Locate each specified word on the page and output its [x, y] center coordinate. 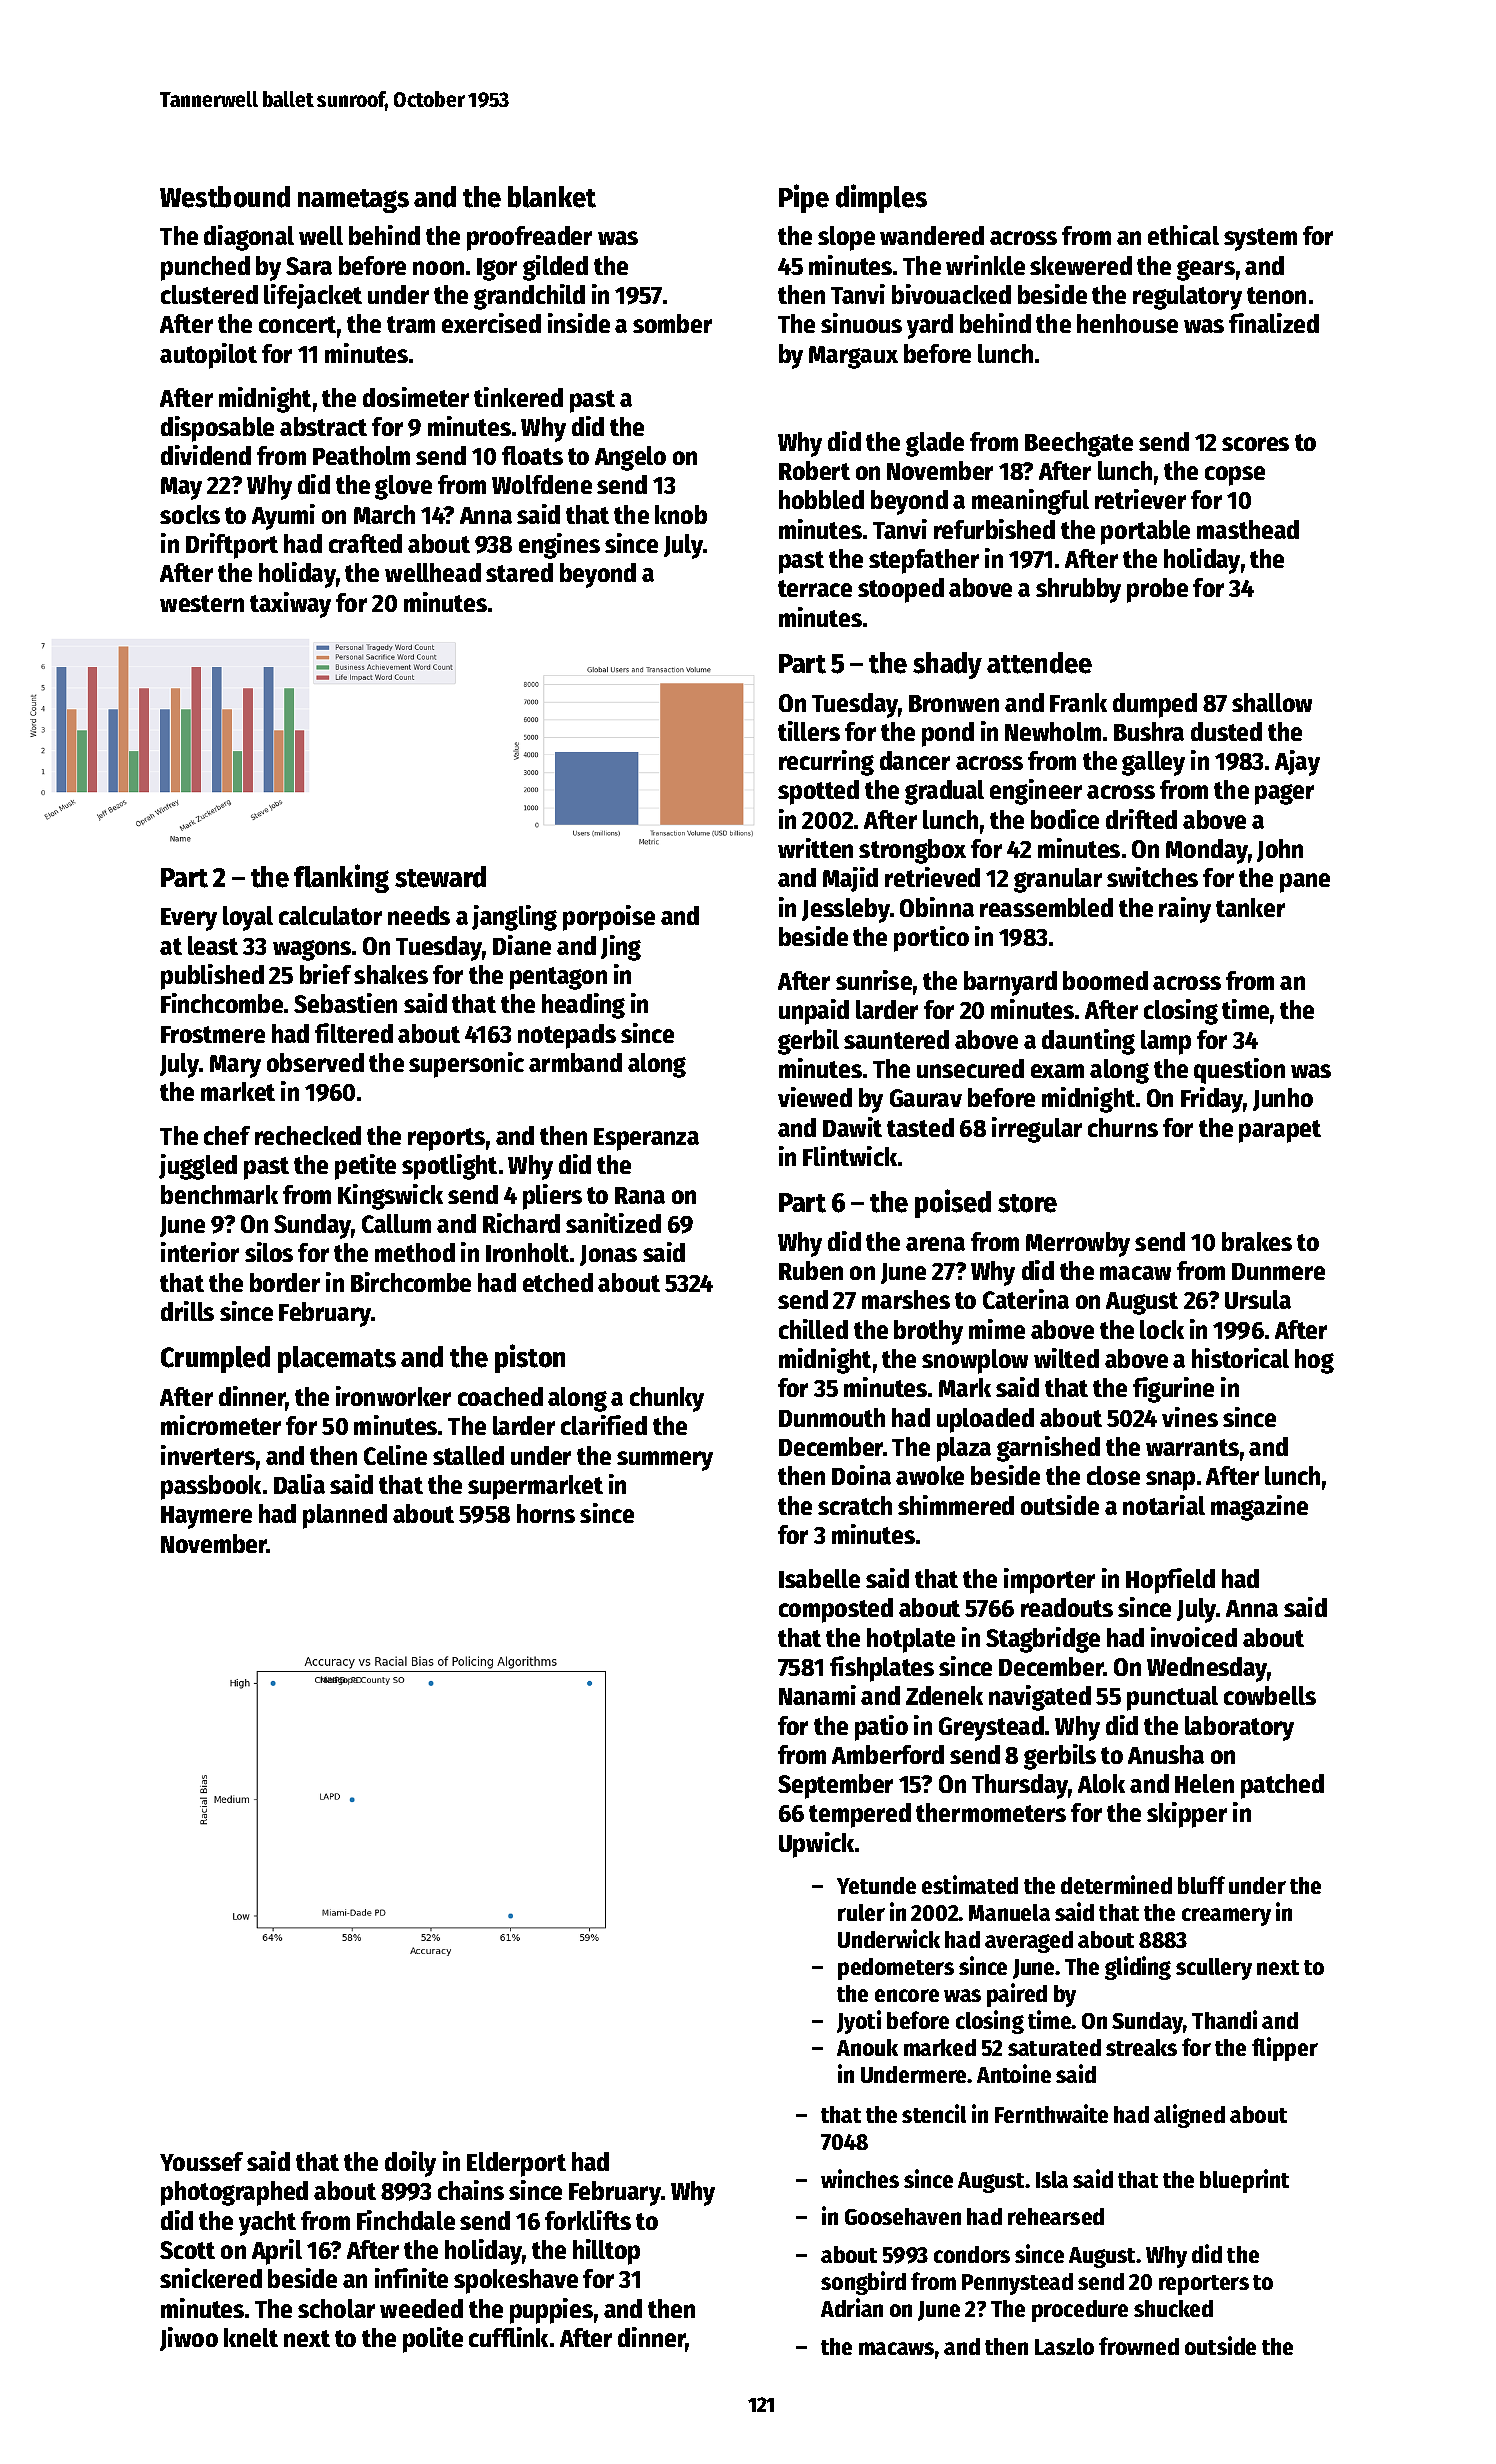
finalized [1274, 323]
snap [1170, 1481]
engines [559, 546]
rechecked [308, 1135]
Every [189, 919]
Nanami [817, 1695]
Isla [1052, 2179]
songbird [863, 2283]
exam [1057, 1071]
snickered [211, 2278]
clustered [209, 294]
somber [672, 323]
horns [546, 1513]
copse [1235, 476]
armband [575, 1062]
